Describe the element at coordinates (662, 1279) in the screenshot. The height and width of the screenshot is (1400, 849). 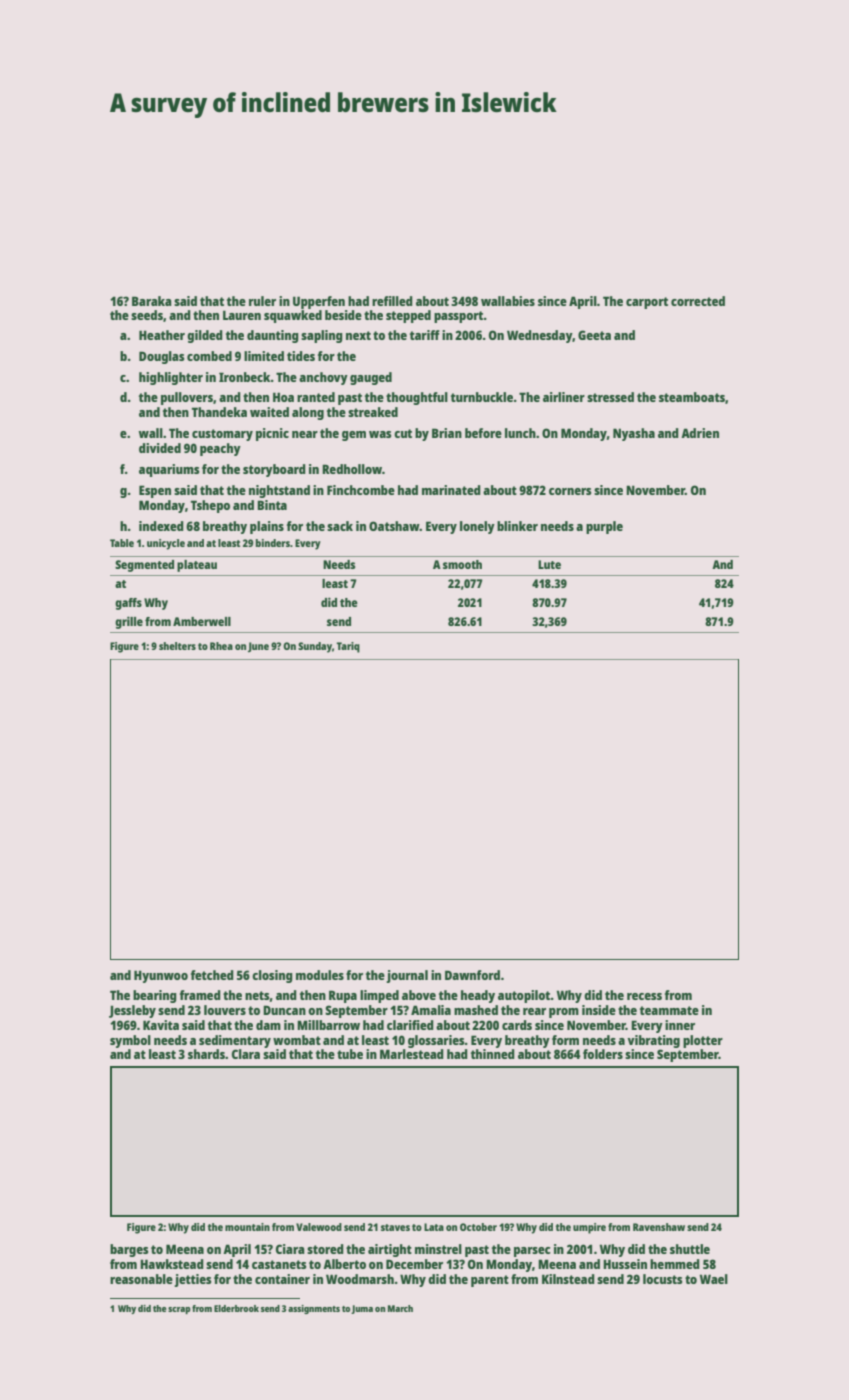
I see `locusts` at that location.
